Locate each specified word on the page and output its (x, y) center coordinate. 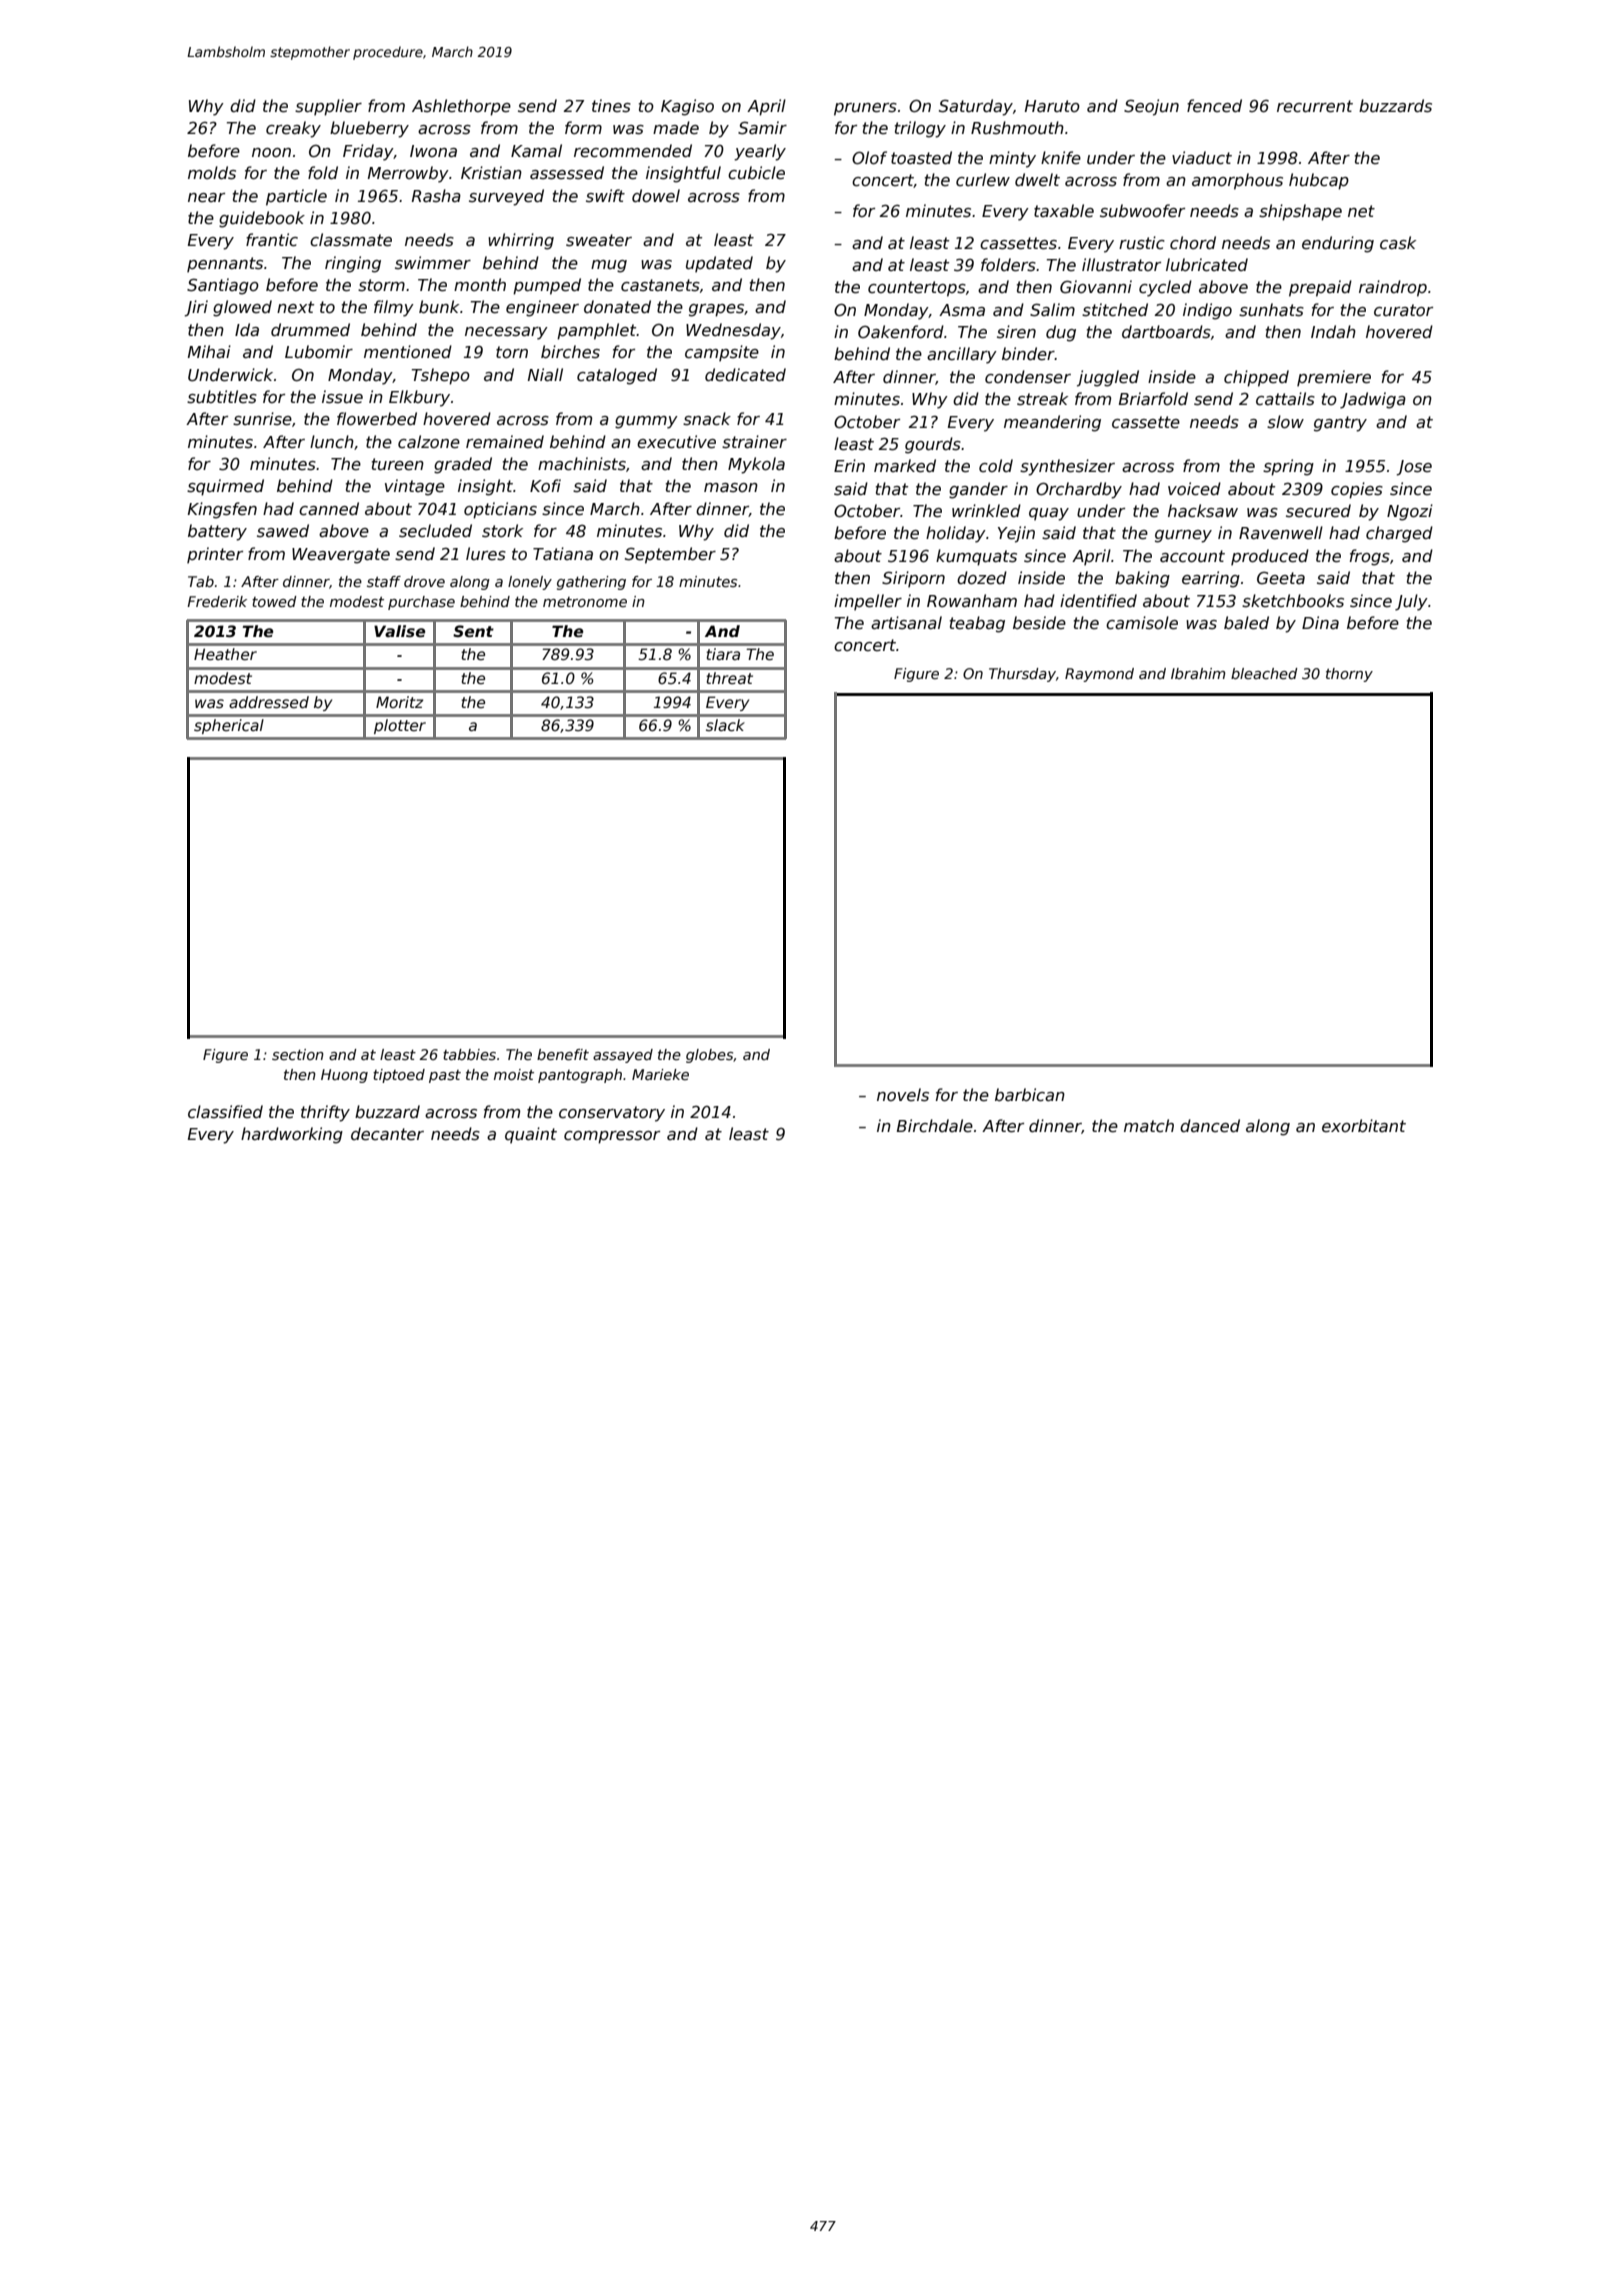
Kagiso (687, 107)
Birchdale (935, 1126)
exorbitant (1364, 1125)
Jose (1414, 468)
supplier (328, 107)
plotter (400, 726)
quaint (531, 1135)
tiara (723, 654)
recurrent (1315, 106)
